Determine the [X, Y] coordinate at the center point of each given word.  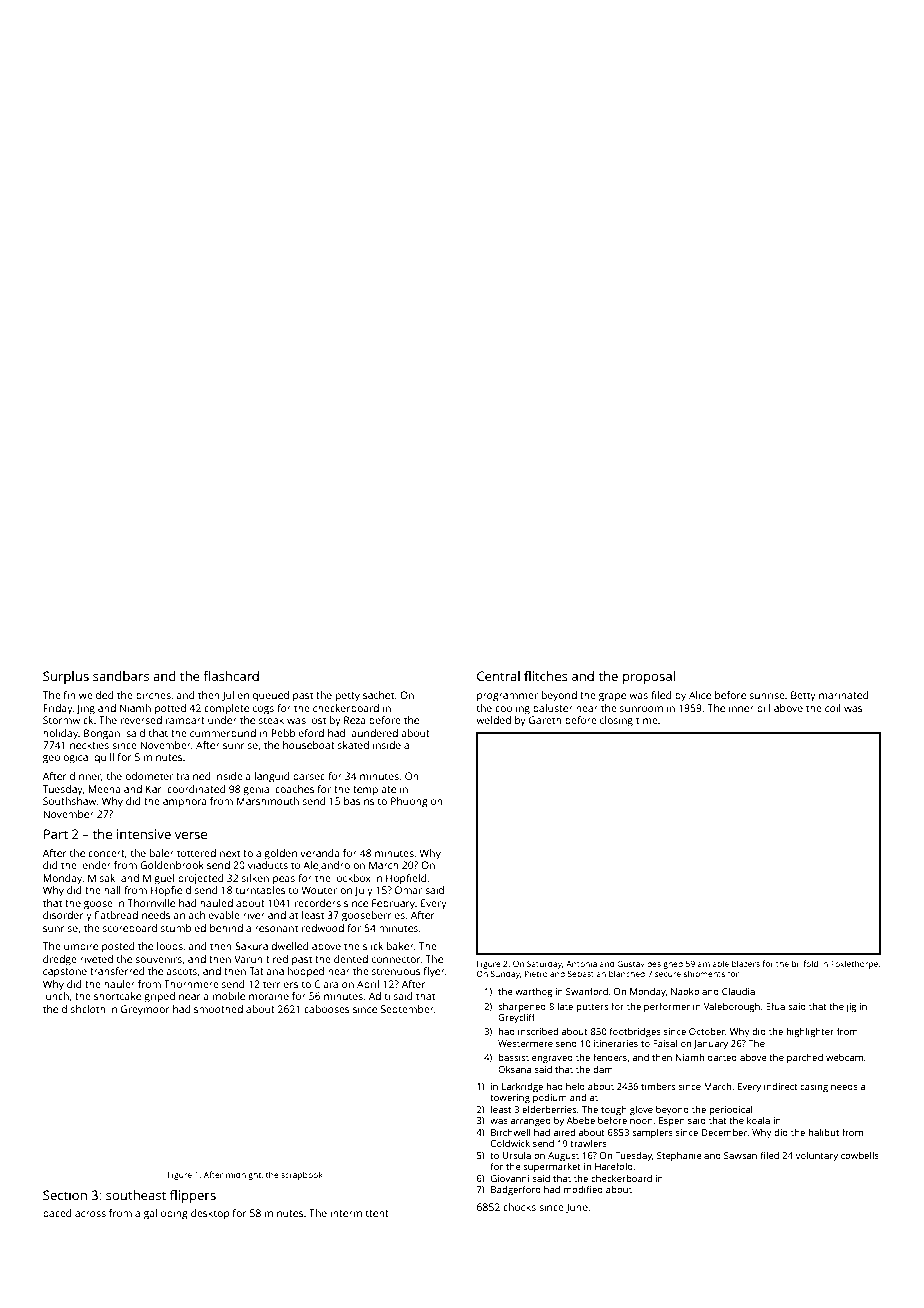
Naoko [685, 991]
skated [353, 745]
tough [614, 1110]
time [647, 720]
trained [193, 776]
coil [832, 708]
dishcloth [84, 1009]
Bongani [103, 734]
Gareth [545, 720]
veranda [320, 853]
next [230, 853]
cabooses [327, 1009]
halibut [823, 1132]
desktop [210, 1214]
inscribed [538, 1031]
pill [763, 709]
